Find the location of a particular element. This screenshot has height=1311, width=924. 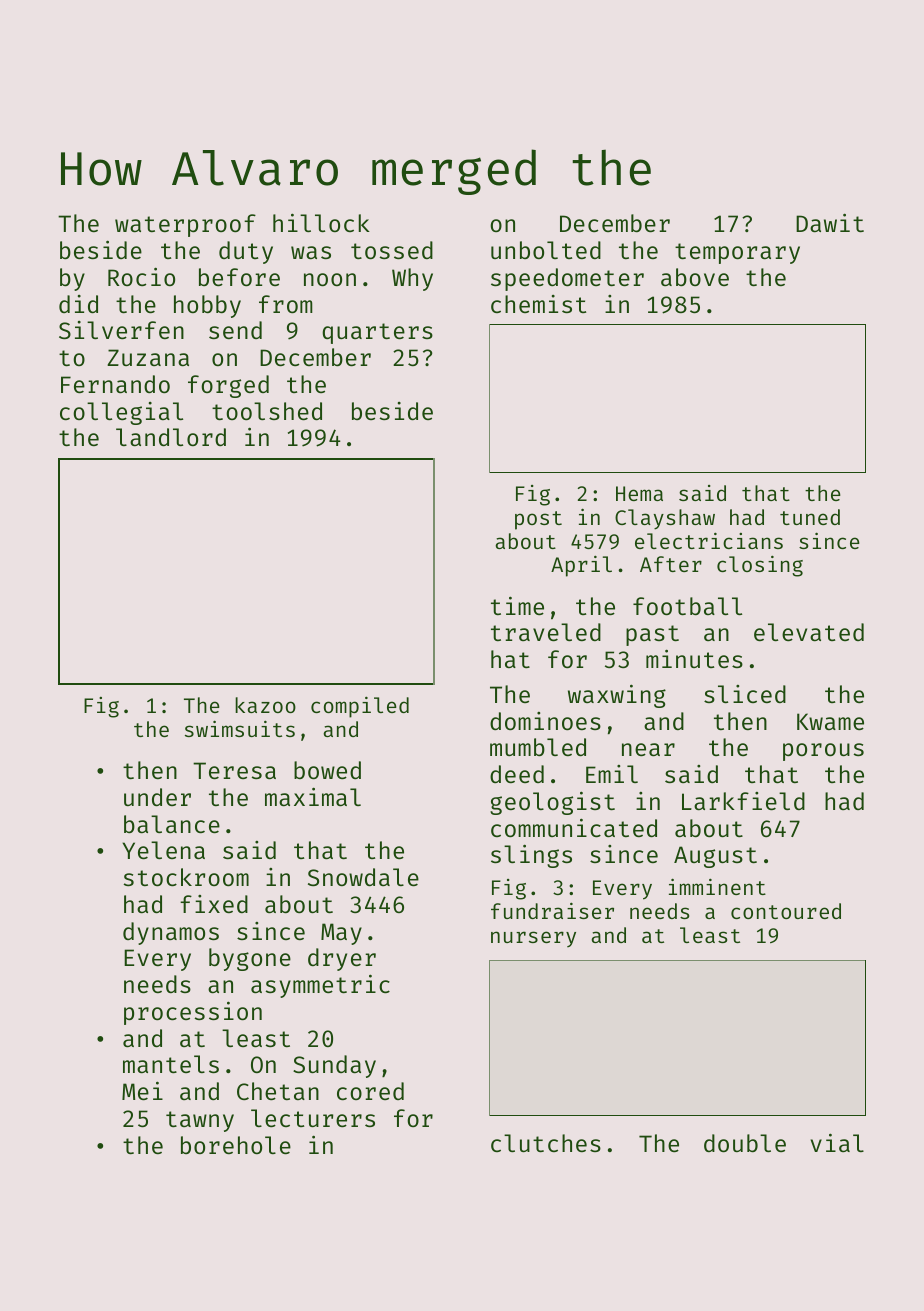

post is located at coordinates (538, 520).
